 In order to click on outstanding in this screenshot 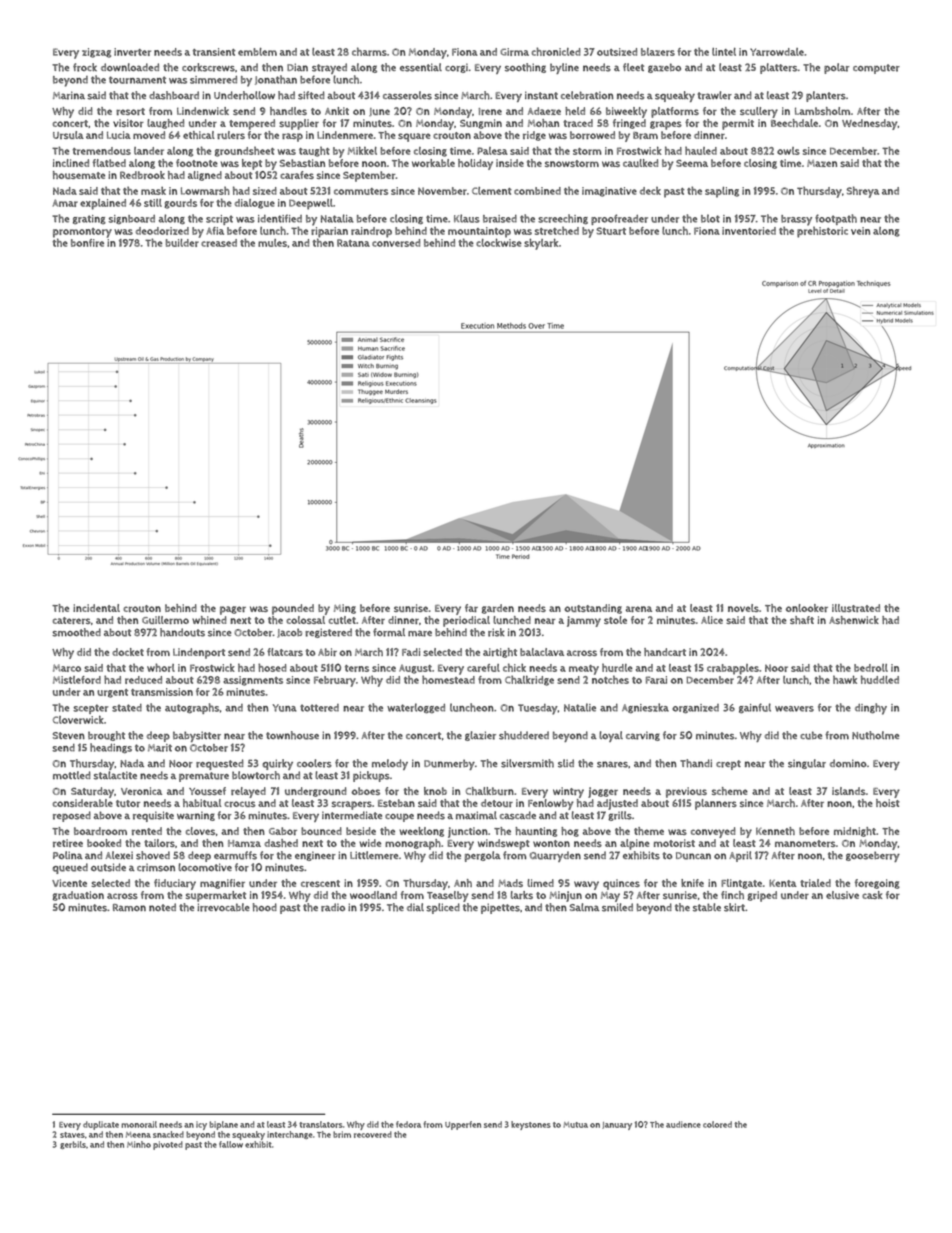, I will do `click(593, 609)`.
